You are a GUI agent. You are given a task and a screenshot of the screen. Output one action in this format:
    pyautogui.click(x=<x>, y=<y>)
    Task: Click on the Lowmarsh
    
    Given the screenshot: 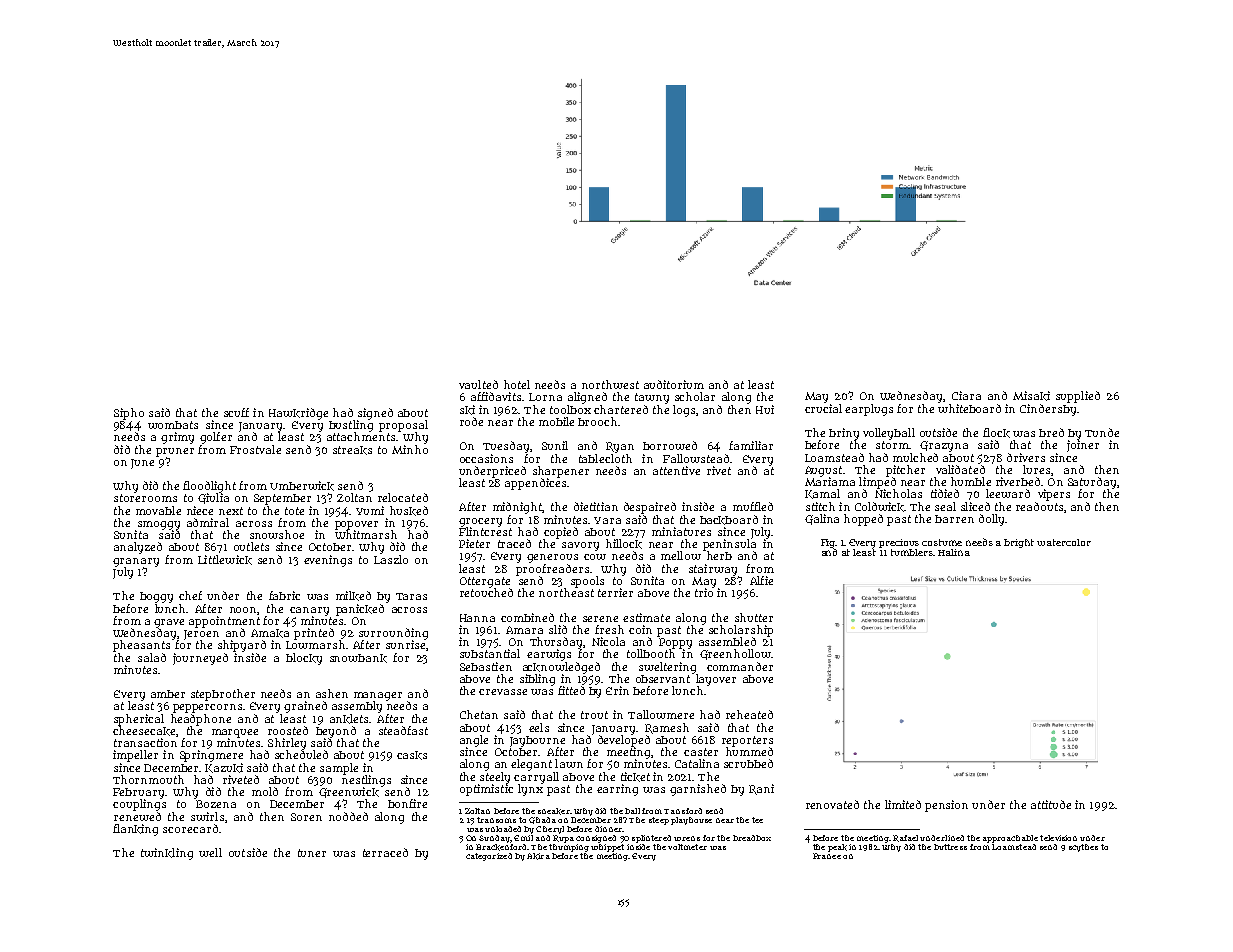 What is the action you would take?
    pyautogui.click(x=315, y=644)
